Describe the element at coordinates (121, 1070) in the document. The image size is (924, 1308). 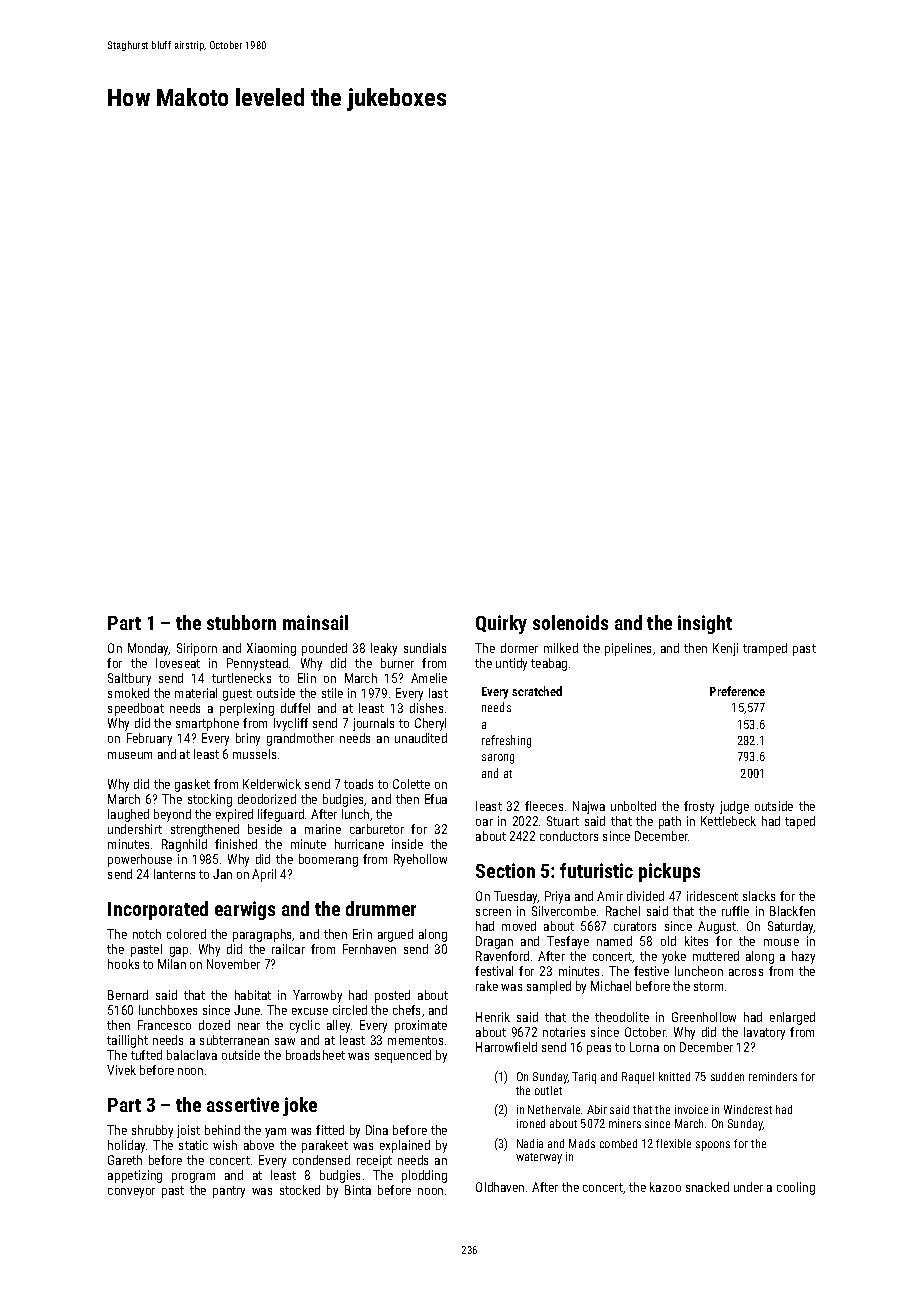
I see `Vivek` at that location.
